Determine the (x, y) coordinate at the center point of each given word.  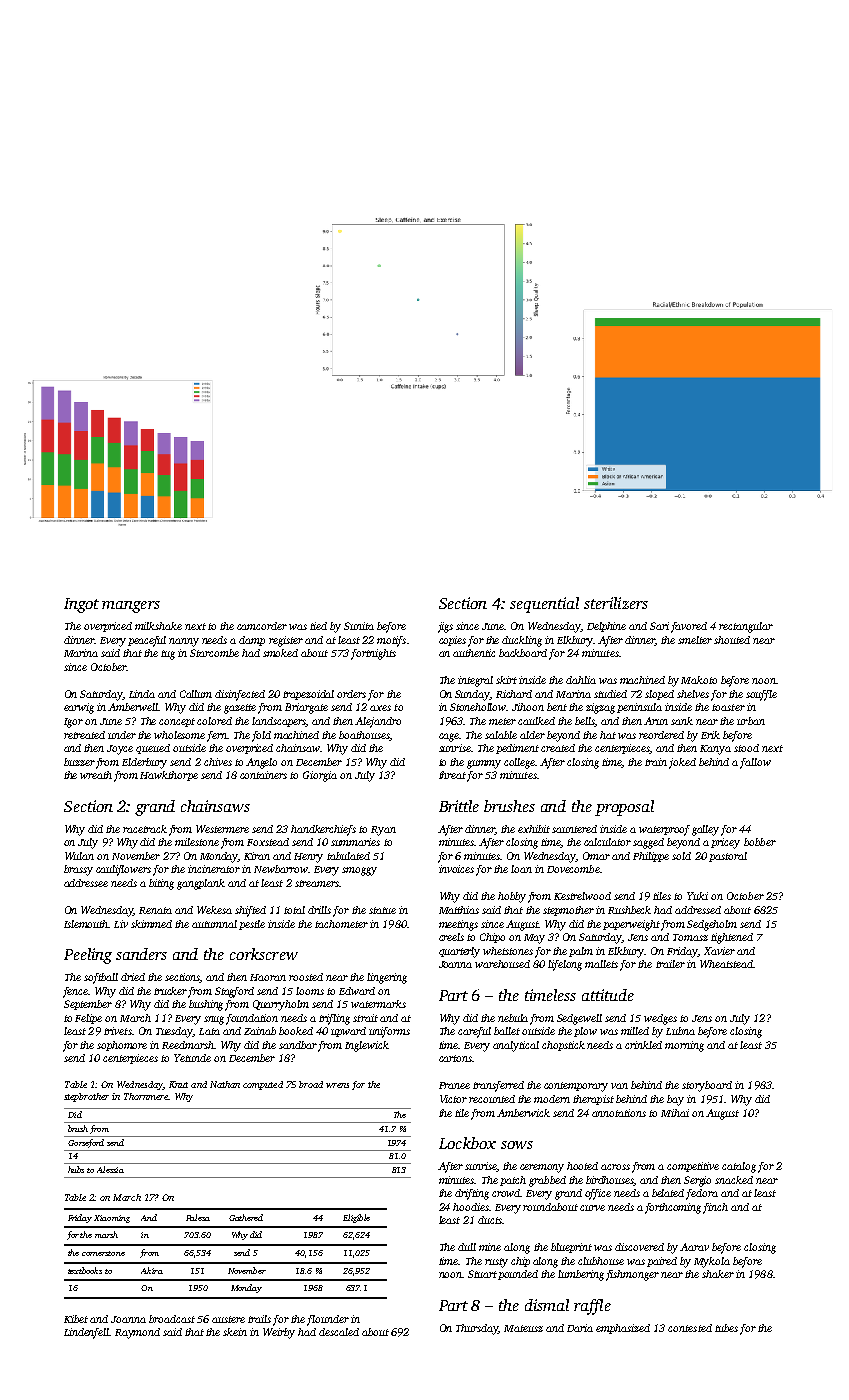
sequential (544, 605)
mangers (131, 607)
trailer (670, 964)
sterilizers (616, 603)
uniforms (389, 1032)
